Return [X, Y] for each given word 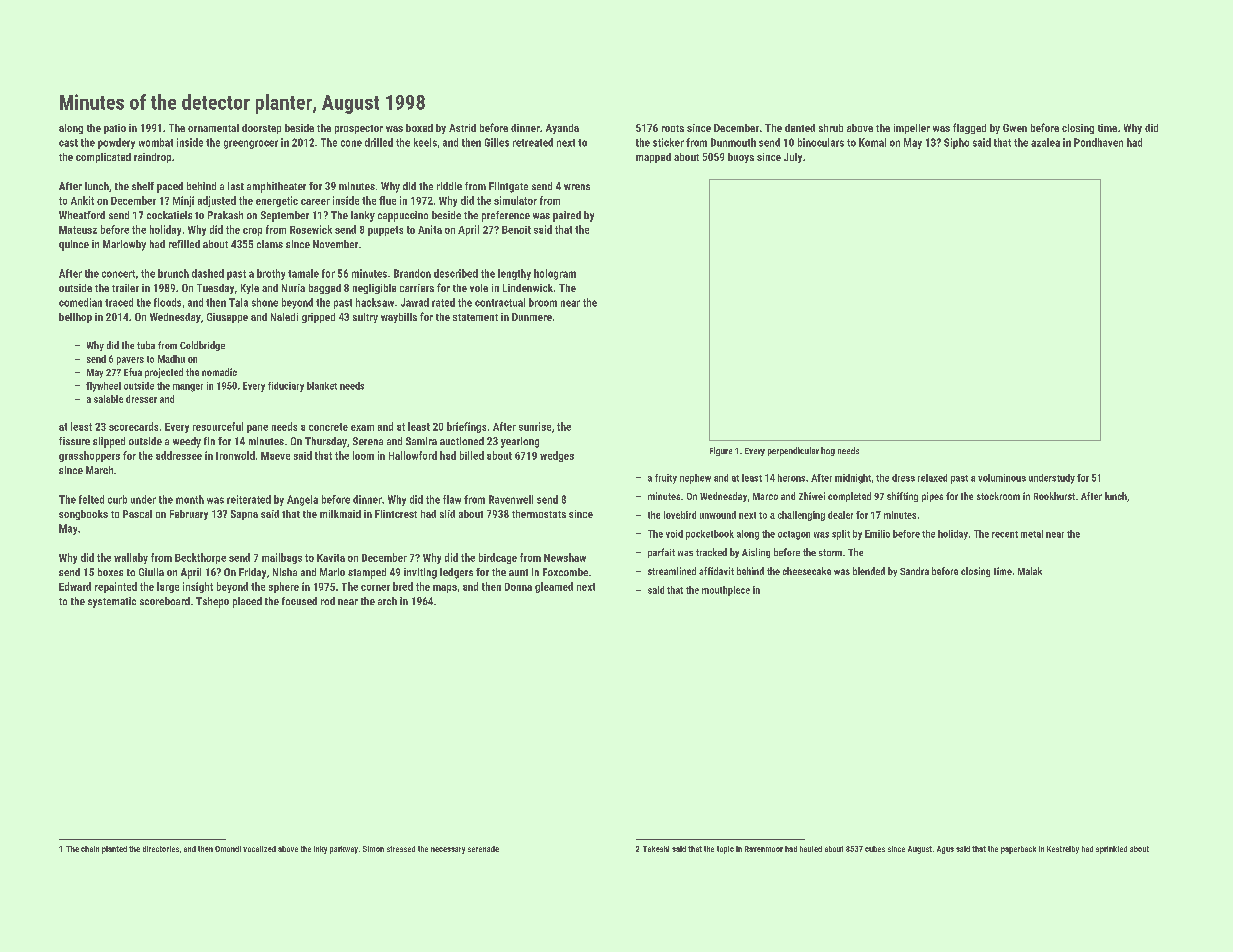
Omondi [228, 849]
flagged [969, 128]
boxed [419, 128]
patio [115, 129]
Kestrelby [1063, 850]
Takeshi [656, 849]
